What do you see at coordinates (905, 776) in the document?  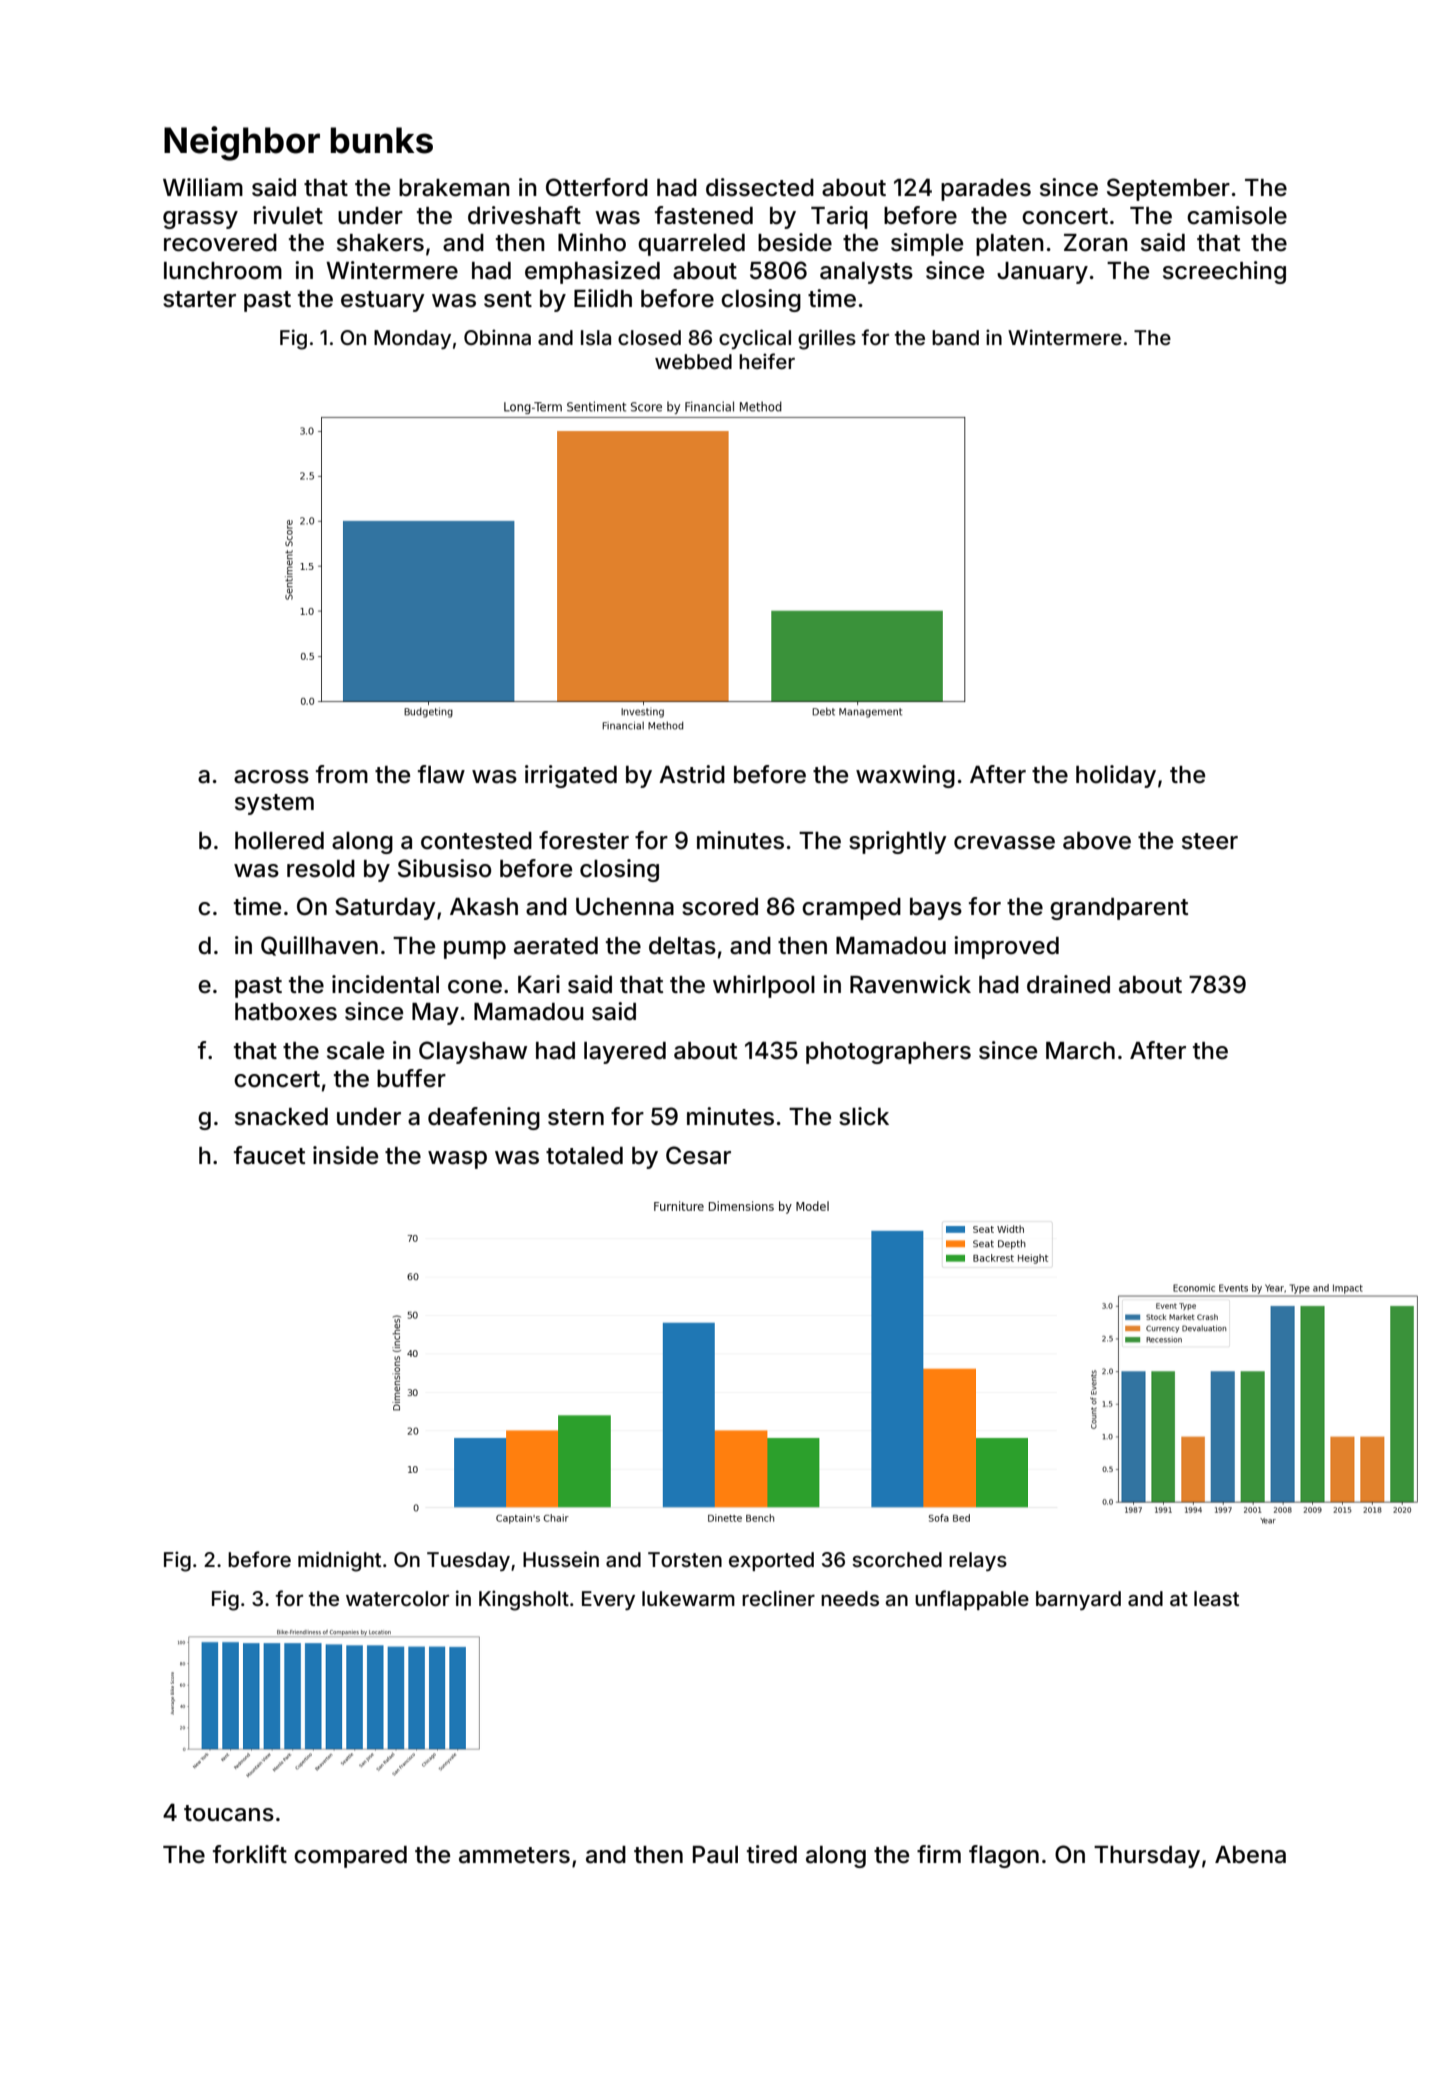 I see `waxwing` at bounding box center [905, 776].
